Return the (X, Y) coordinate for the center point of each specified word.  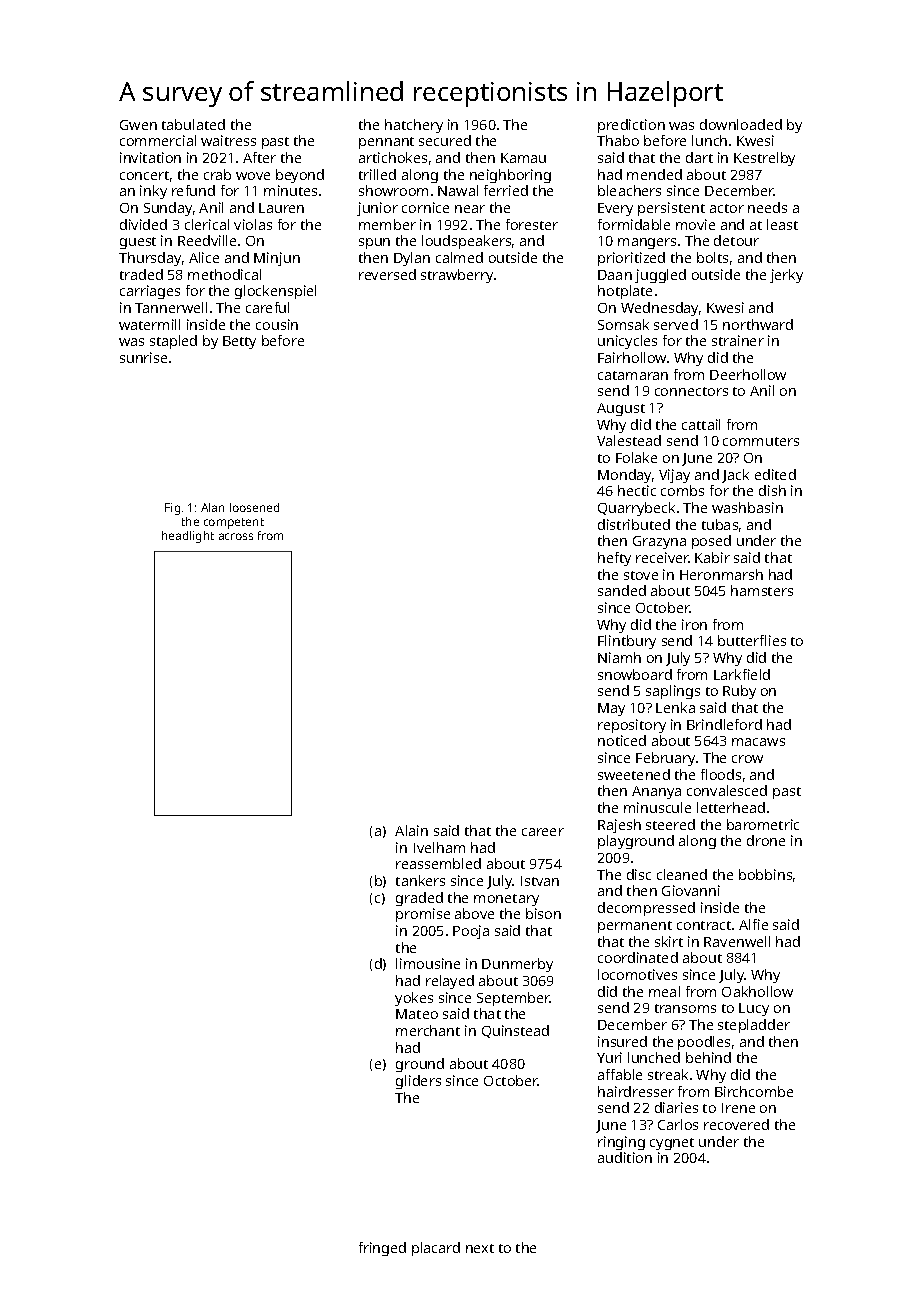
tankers (420, 880)
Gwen (138, 125)
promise (423, 915)
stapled (173, 342)
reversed (387, 274)
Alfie (753, 924)
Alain (411, 830)
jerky (786, 276)
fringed (382, 1249)
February (665, 759)
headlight (188, 537)
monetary (506, 900)
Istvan (540, 881)
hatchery (414, 126)
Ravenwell (737, 941)
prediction (631, 126)
